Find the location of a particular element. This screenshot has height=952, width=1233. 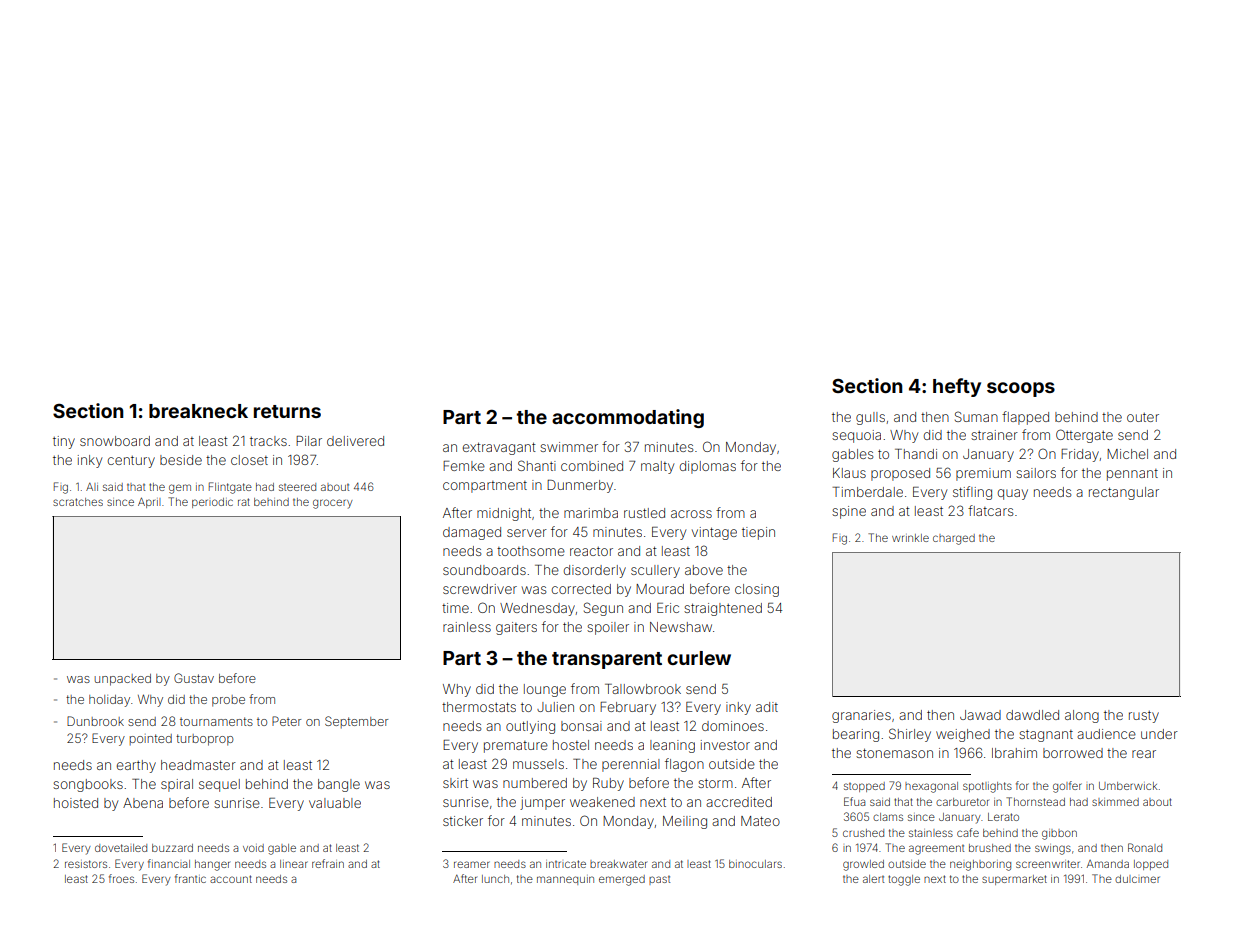

leaning is located at coordinates (672, 746).
